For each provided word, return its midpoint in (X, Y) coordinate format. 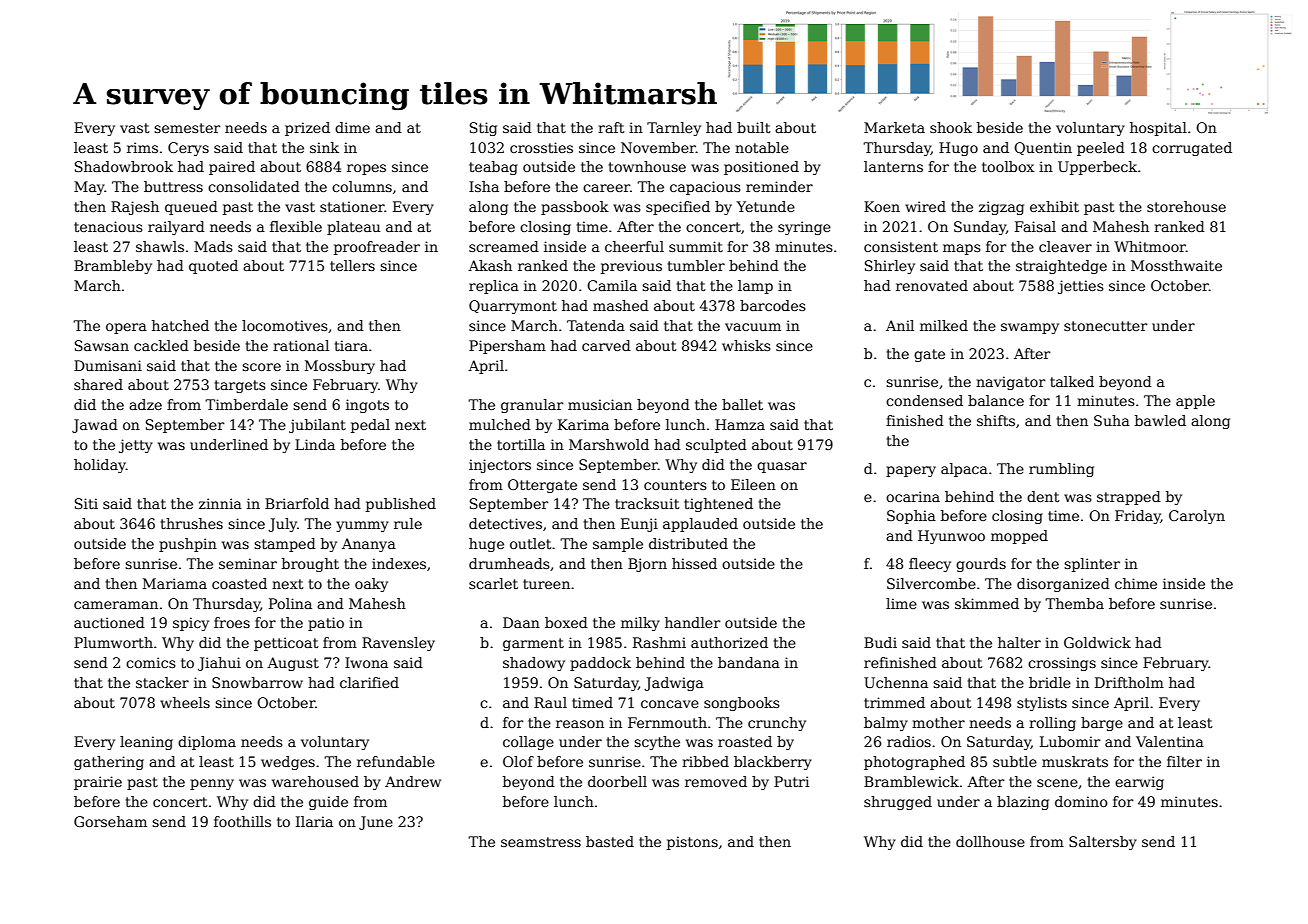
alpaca (964, 470)
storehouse (1186, 206)
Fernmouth (667, 722)
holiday (100, 466)
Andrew (413, 781)
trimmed (894, 702)
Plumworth (113, 642)
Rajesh (135, 208)
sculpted (716, 446)
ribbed (705, 761)
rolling (1052, 724)
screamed (504, 246)
